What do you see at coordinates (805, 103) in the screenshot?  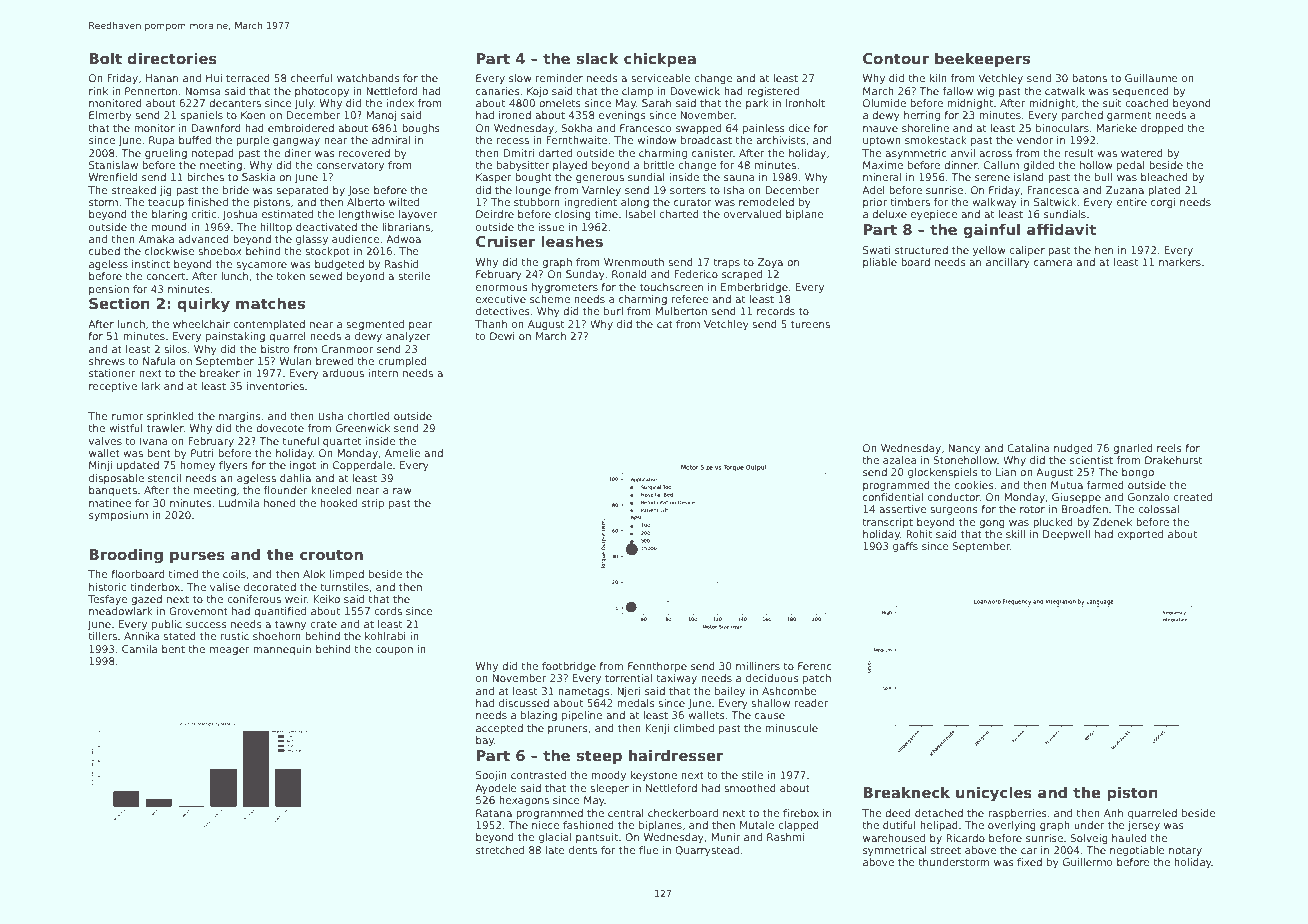 I see `Ironholt` at bounding box center [805, 103].
